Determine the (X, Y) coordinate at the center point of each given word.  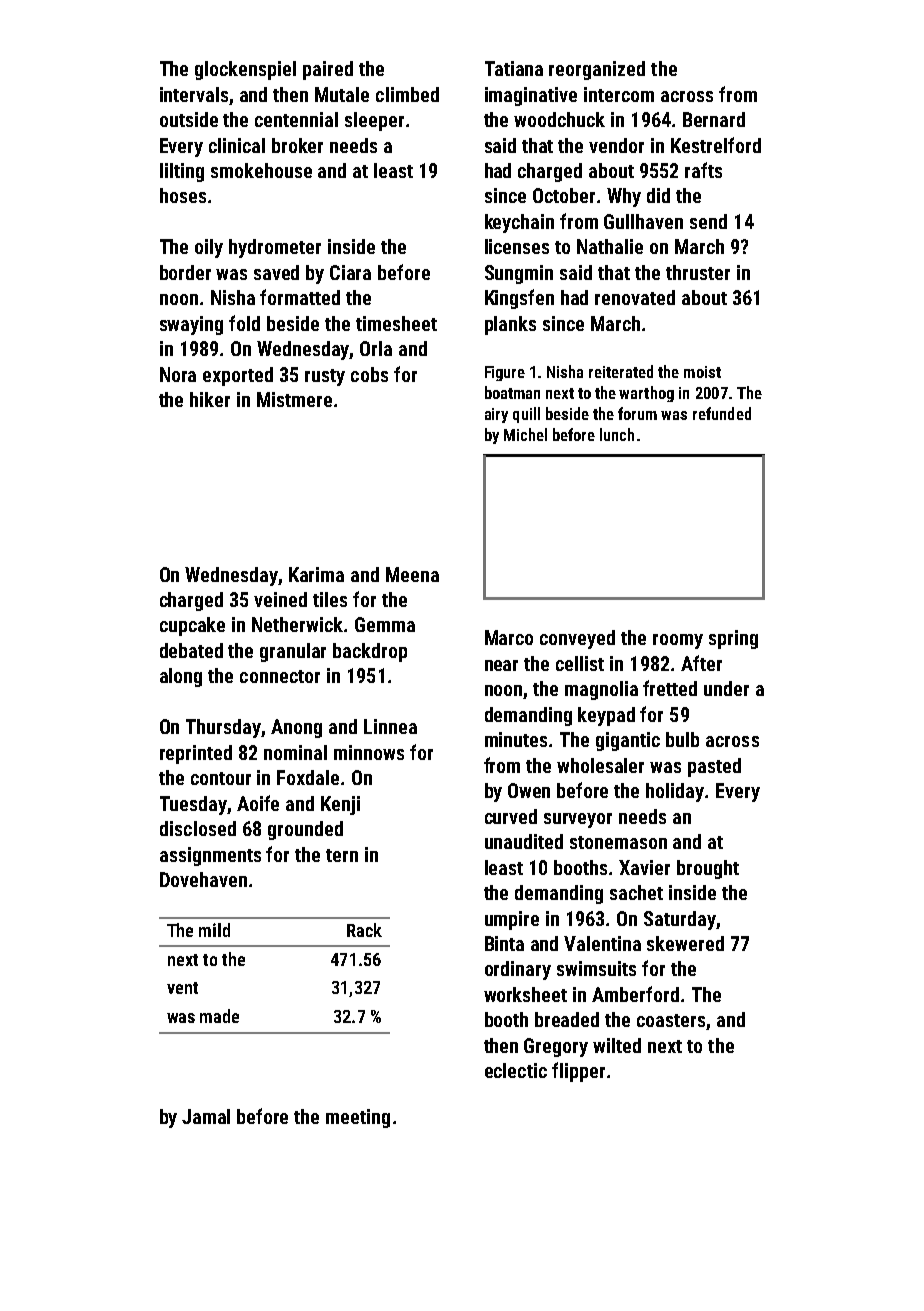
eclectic (516, 1070)
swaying (191, 325)
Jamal (206, 1116)
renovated (635, 297)
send (708, 221)
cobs (369, 374)
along (181, 677)
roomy (678, 641)
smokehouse (261, 170)
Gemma (385, 624)
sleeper (374, 121)
